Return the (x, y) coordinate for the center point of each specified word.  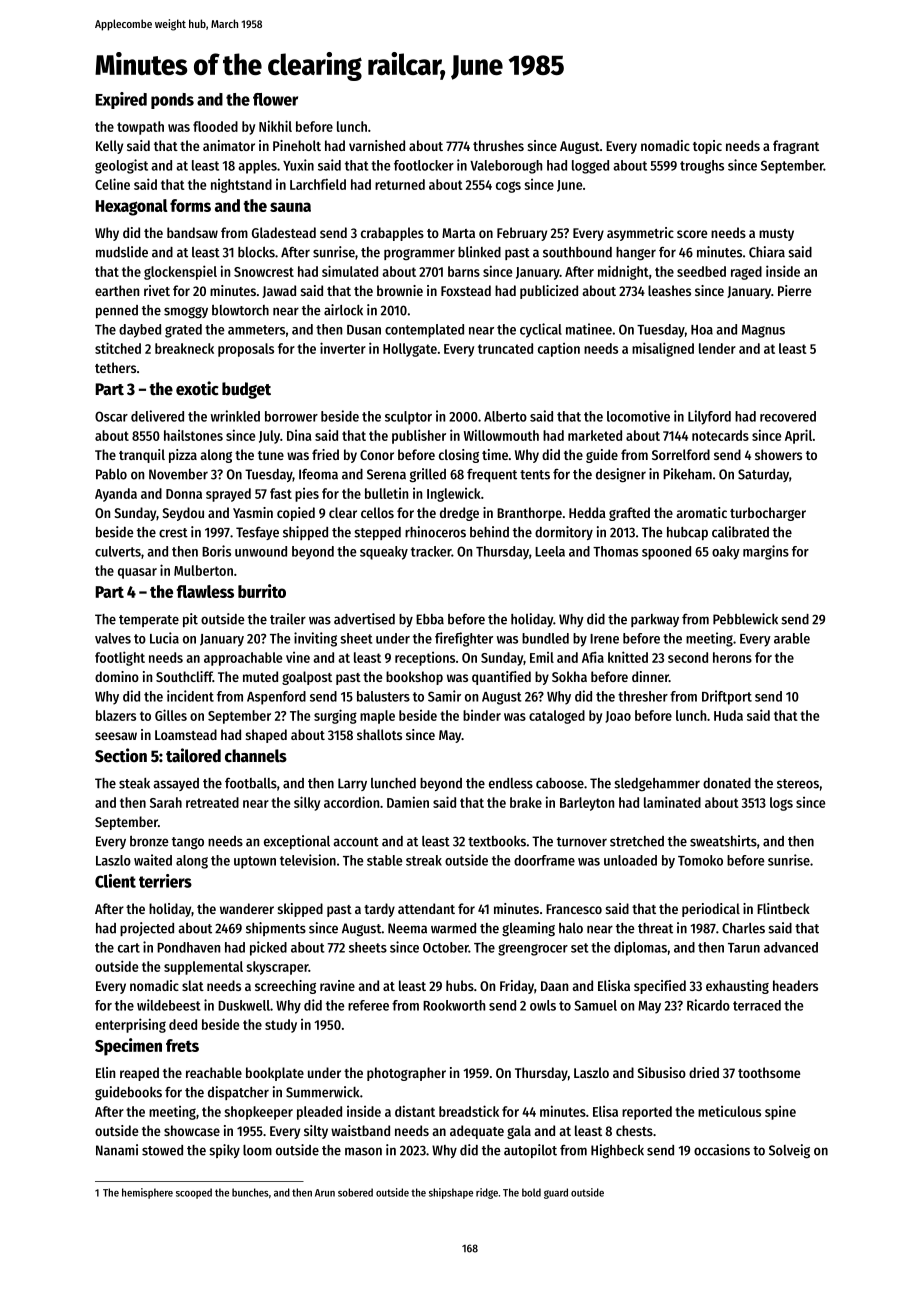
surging (335, 716)
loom (257, 1150)
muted (260, 676)
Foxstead (466, 290)
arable (792, 638)
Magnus (763, 331)
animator (229, 145)
